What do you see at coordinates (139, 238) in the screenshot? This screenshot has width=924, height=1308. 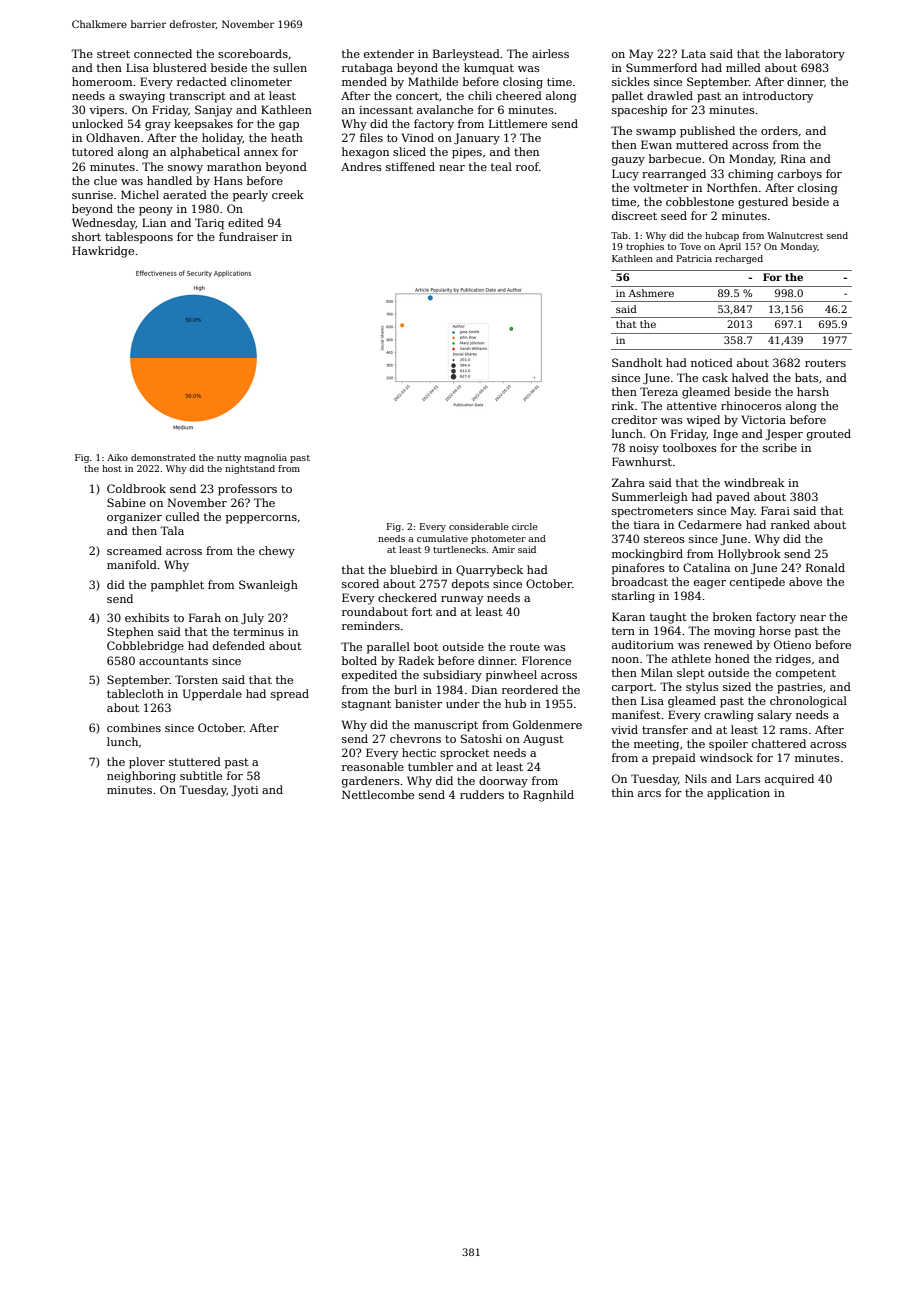 I see `tablespoons` at bounding box center [139, 238].
